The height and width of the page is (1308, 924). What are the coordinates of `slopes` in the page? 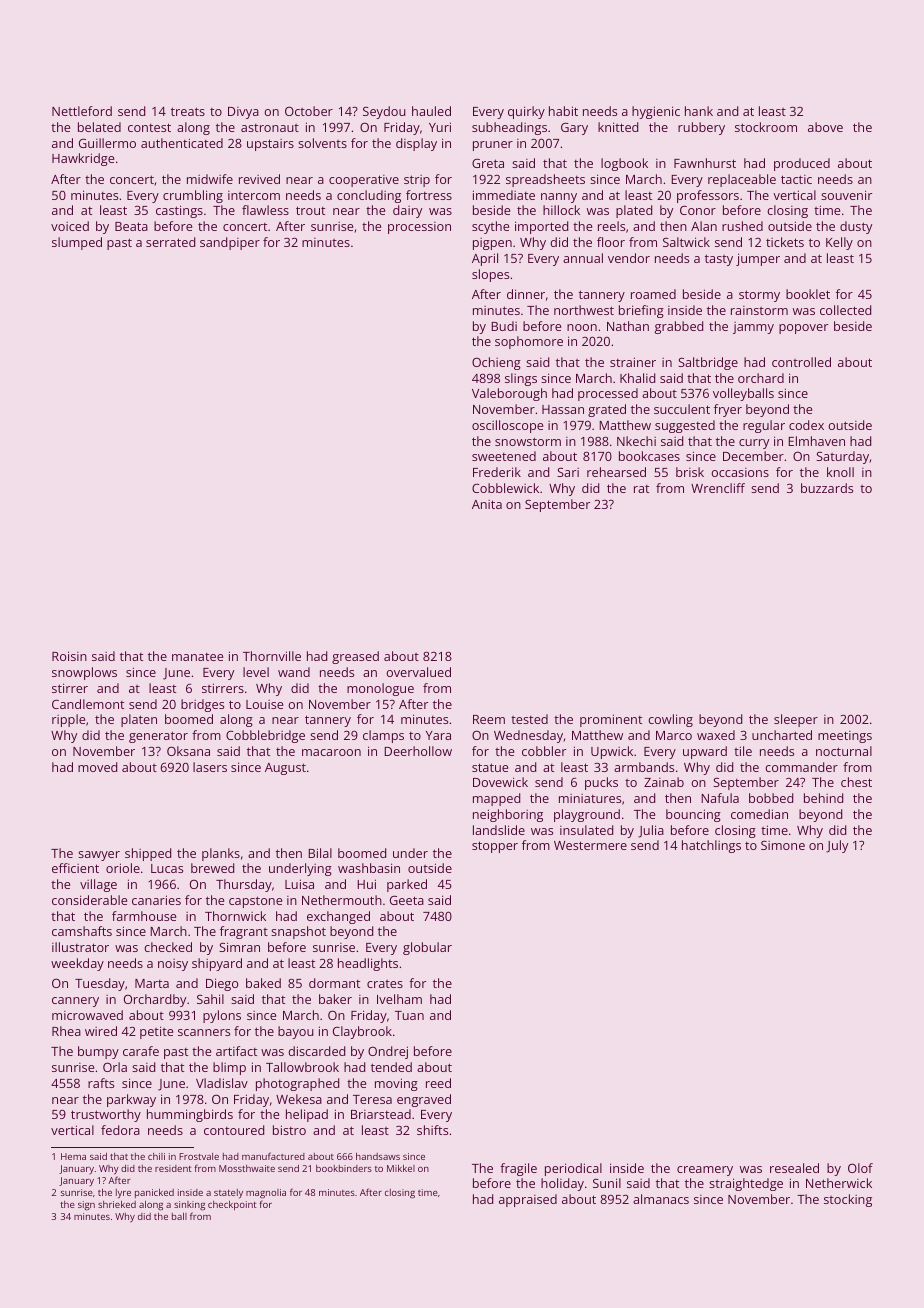 It's located at (490, 275).
